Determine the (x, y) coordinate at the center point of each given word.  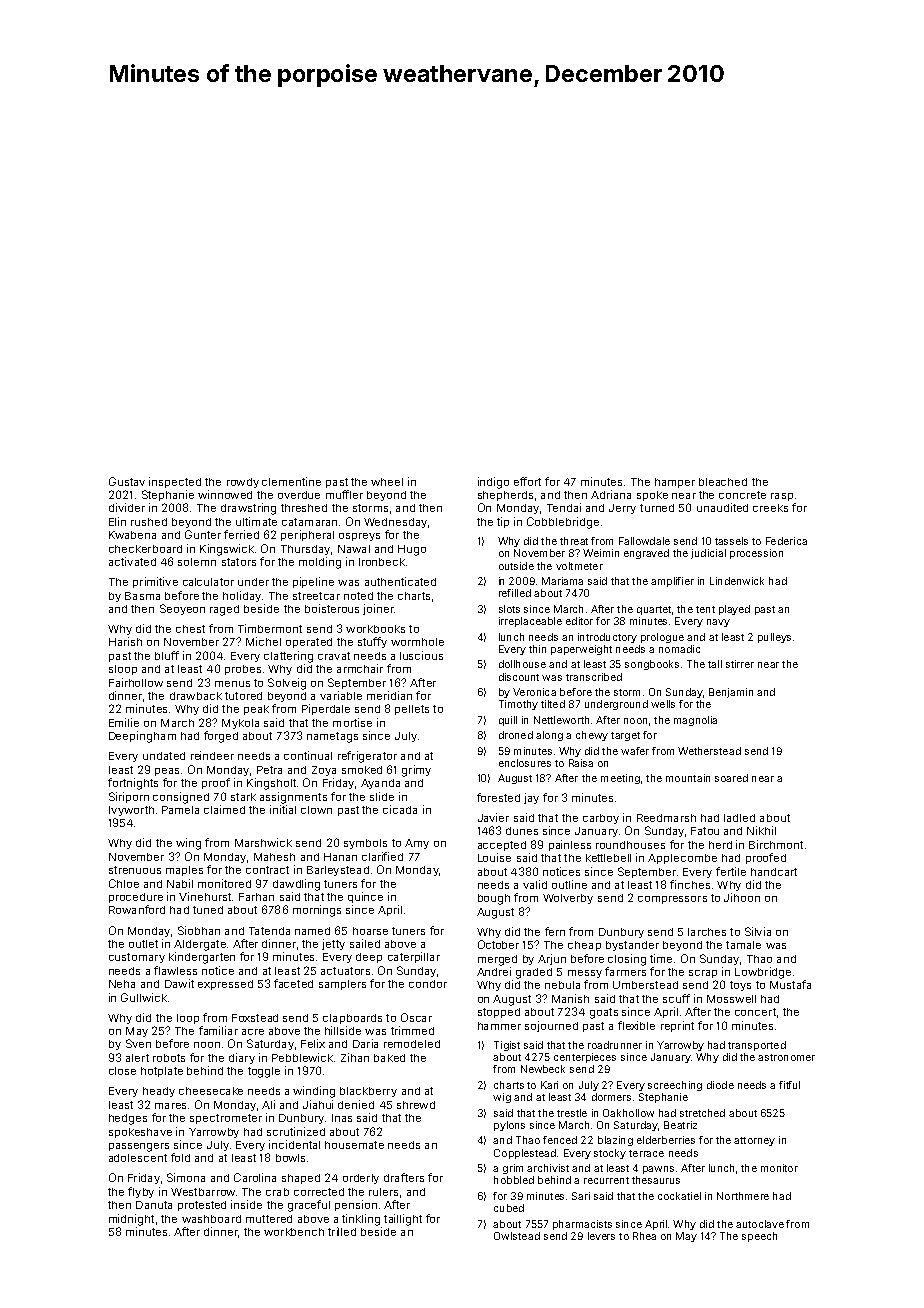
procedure (136, 898)
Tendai (564, 507)
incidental (294, 1144)
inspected (175, 482)
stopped (499, 1013)
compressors (672, 900)
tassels (731, 541)
